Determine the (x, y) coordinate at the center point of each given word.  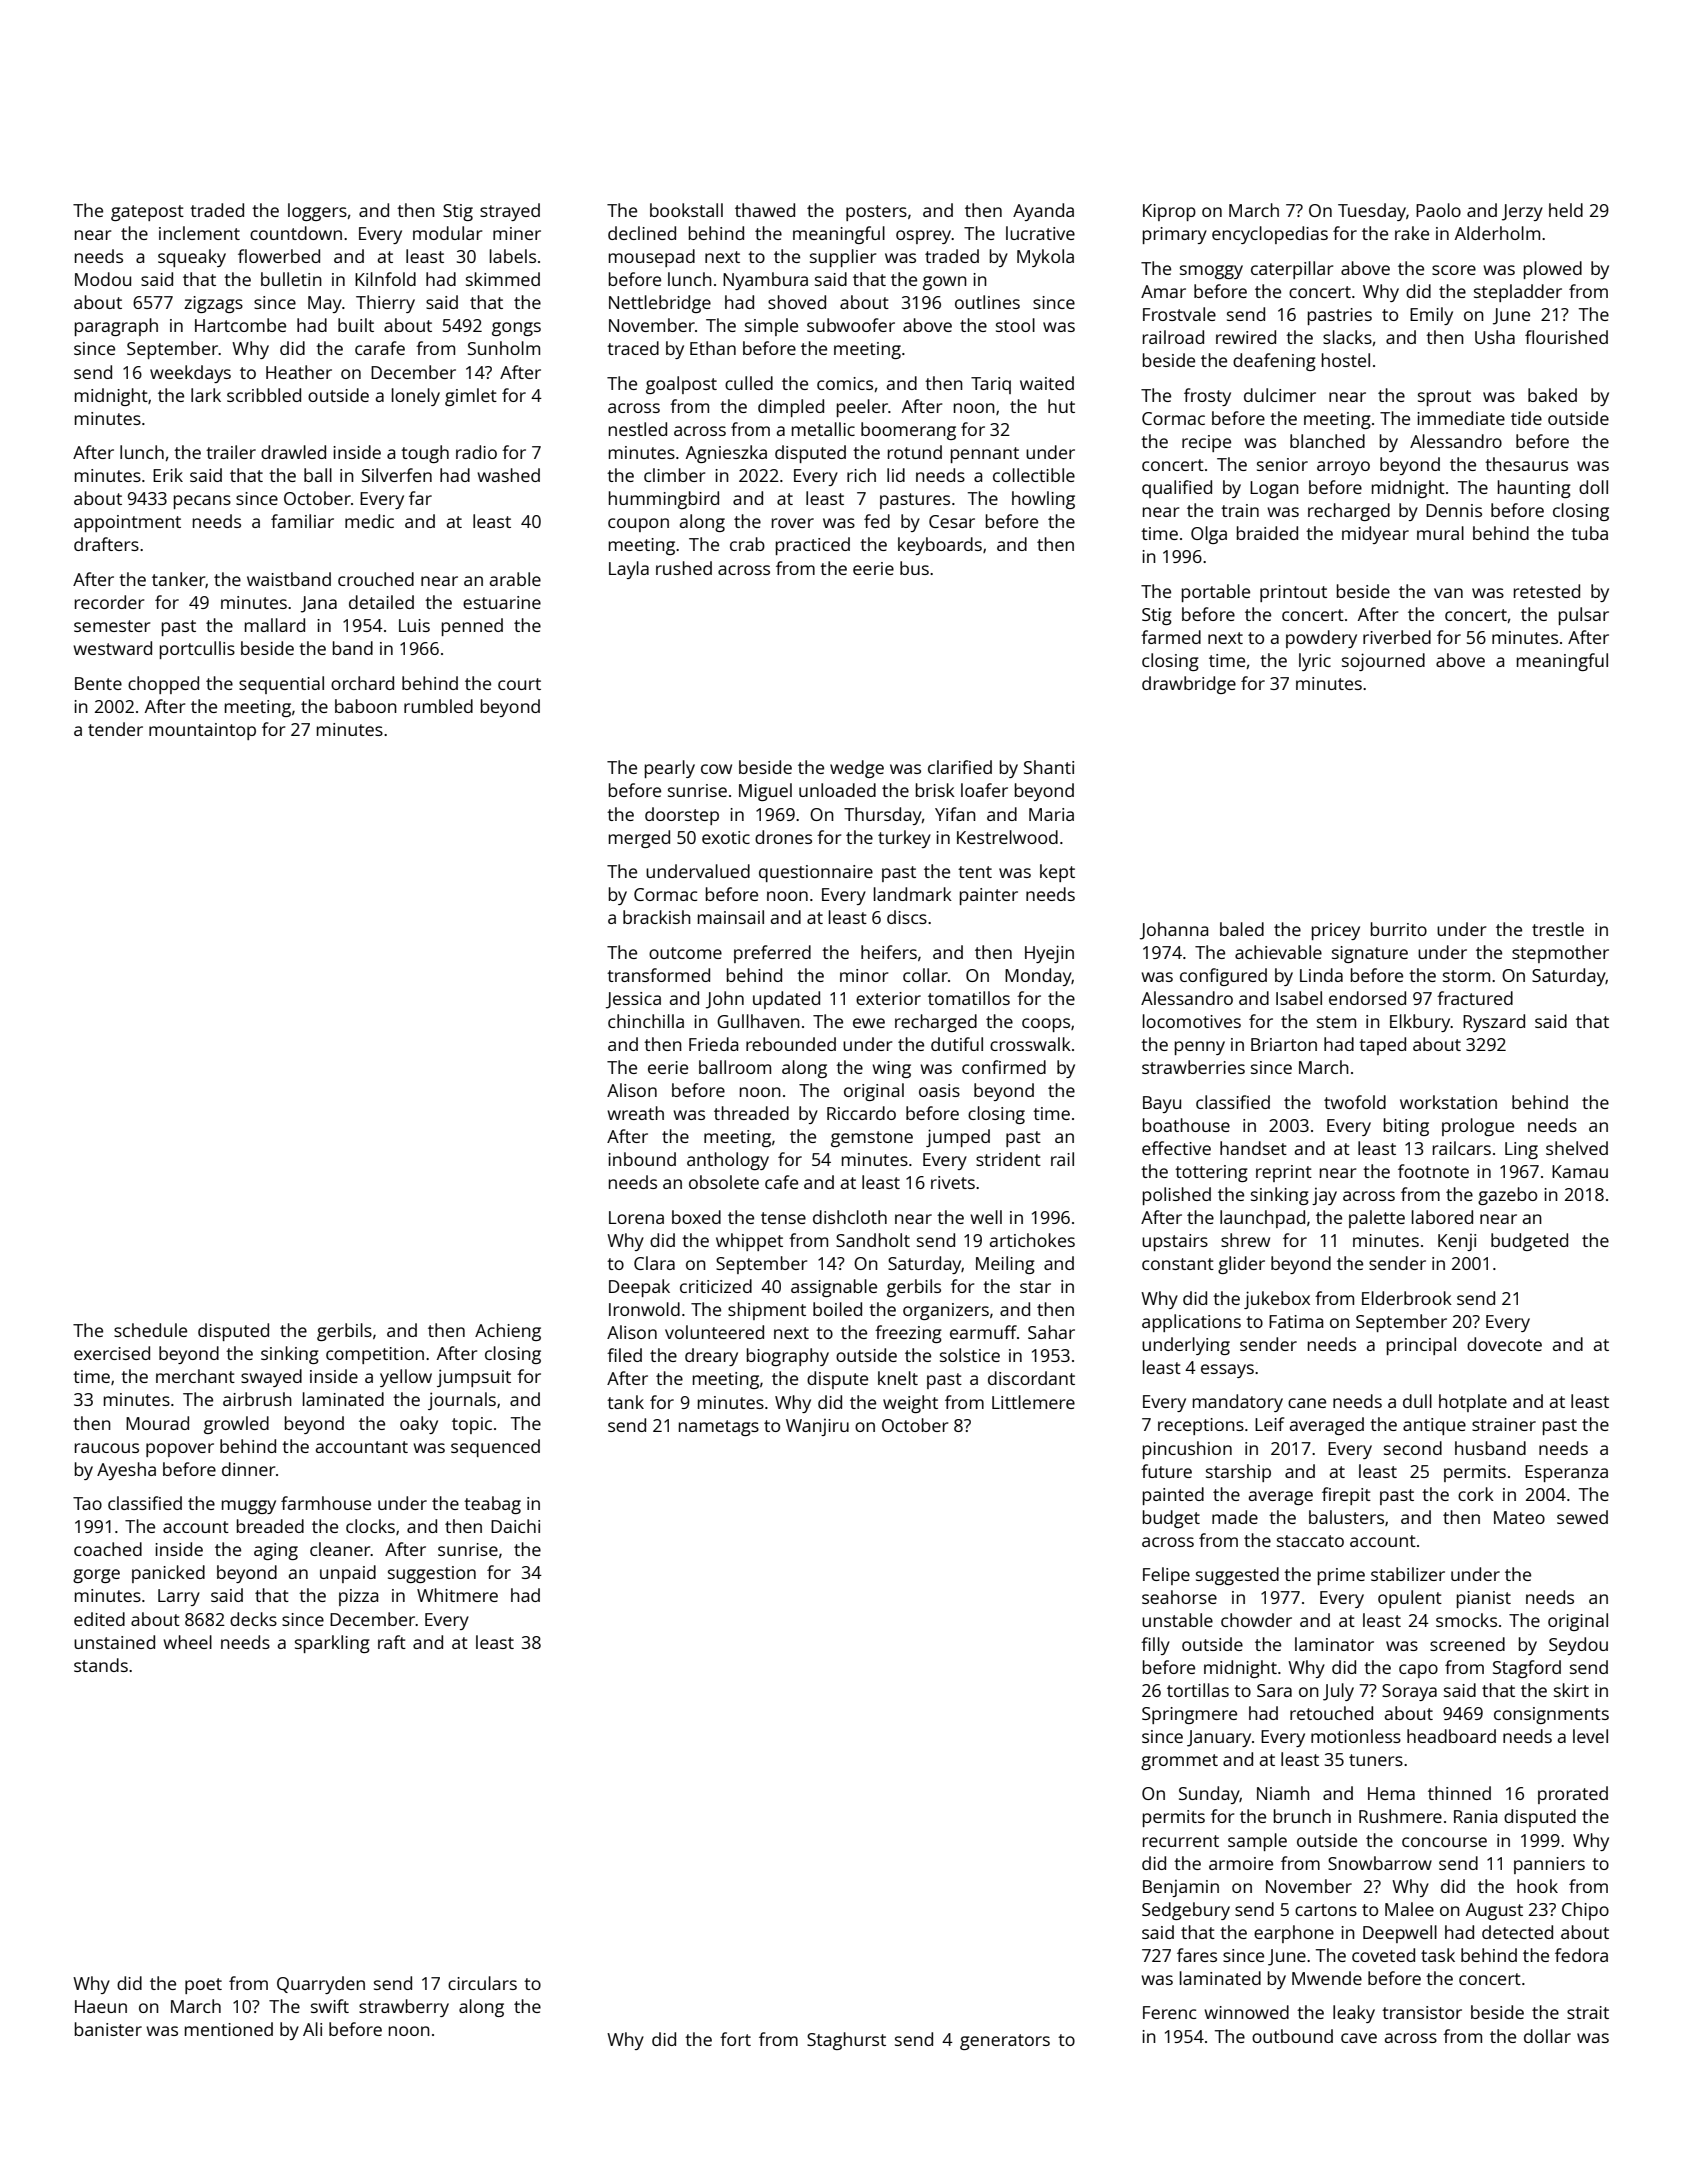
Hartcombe (240, 325)
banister (108, 2029)
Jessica (633, 1000)
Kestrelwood (1007, 837)
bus (914, 568)
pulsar (1584, 616)
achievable (1278, 952)
